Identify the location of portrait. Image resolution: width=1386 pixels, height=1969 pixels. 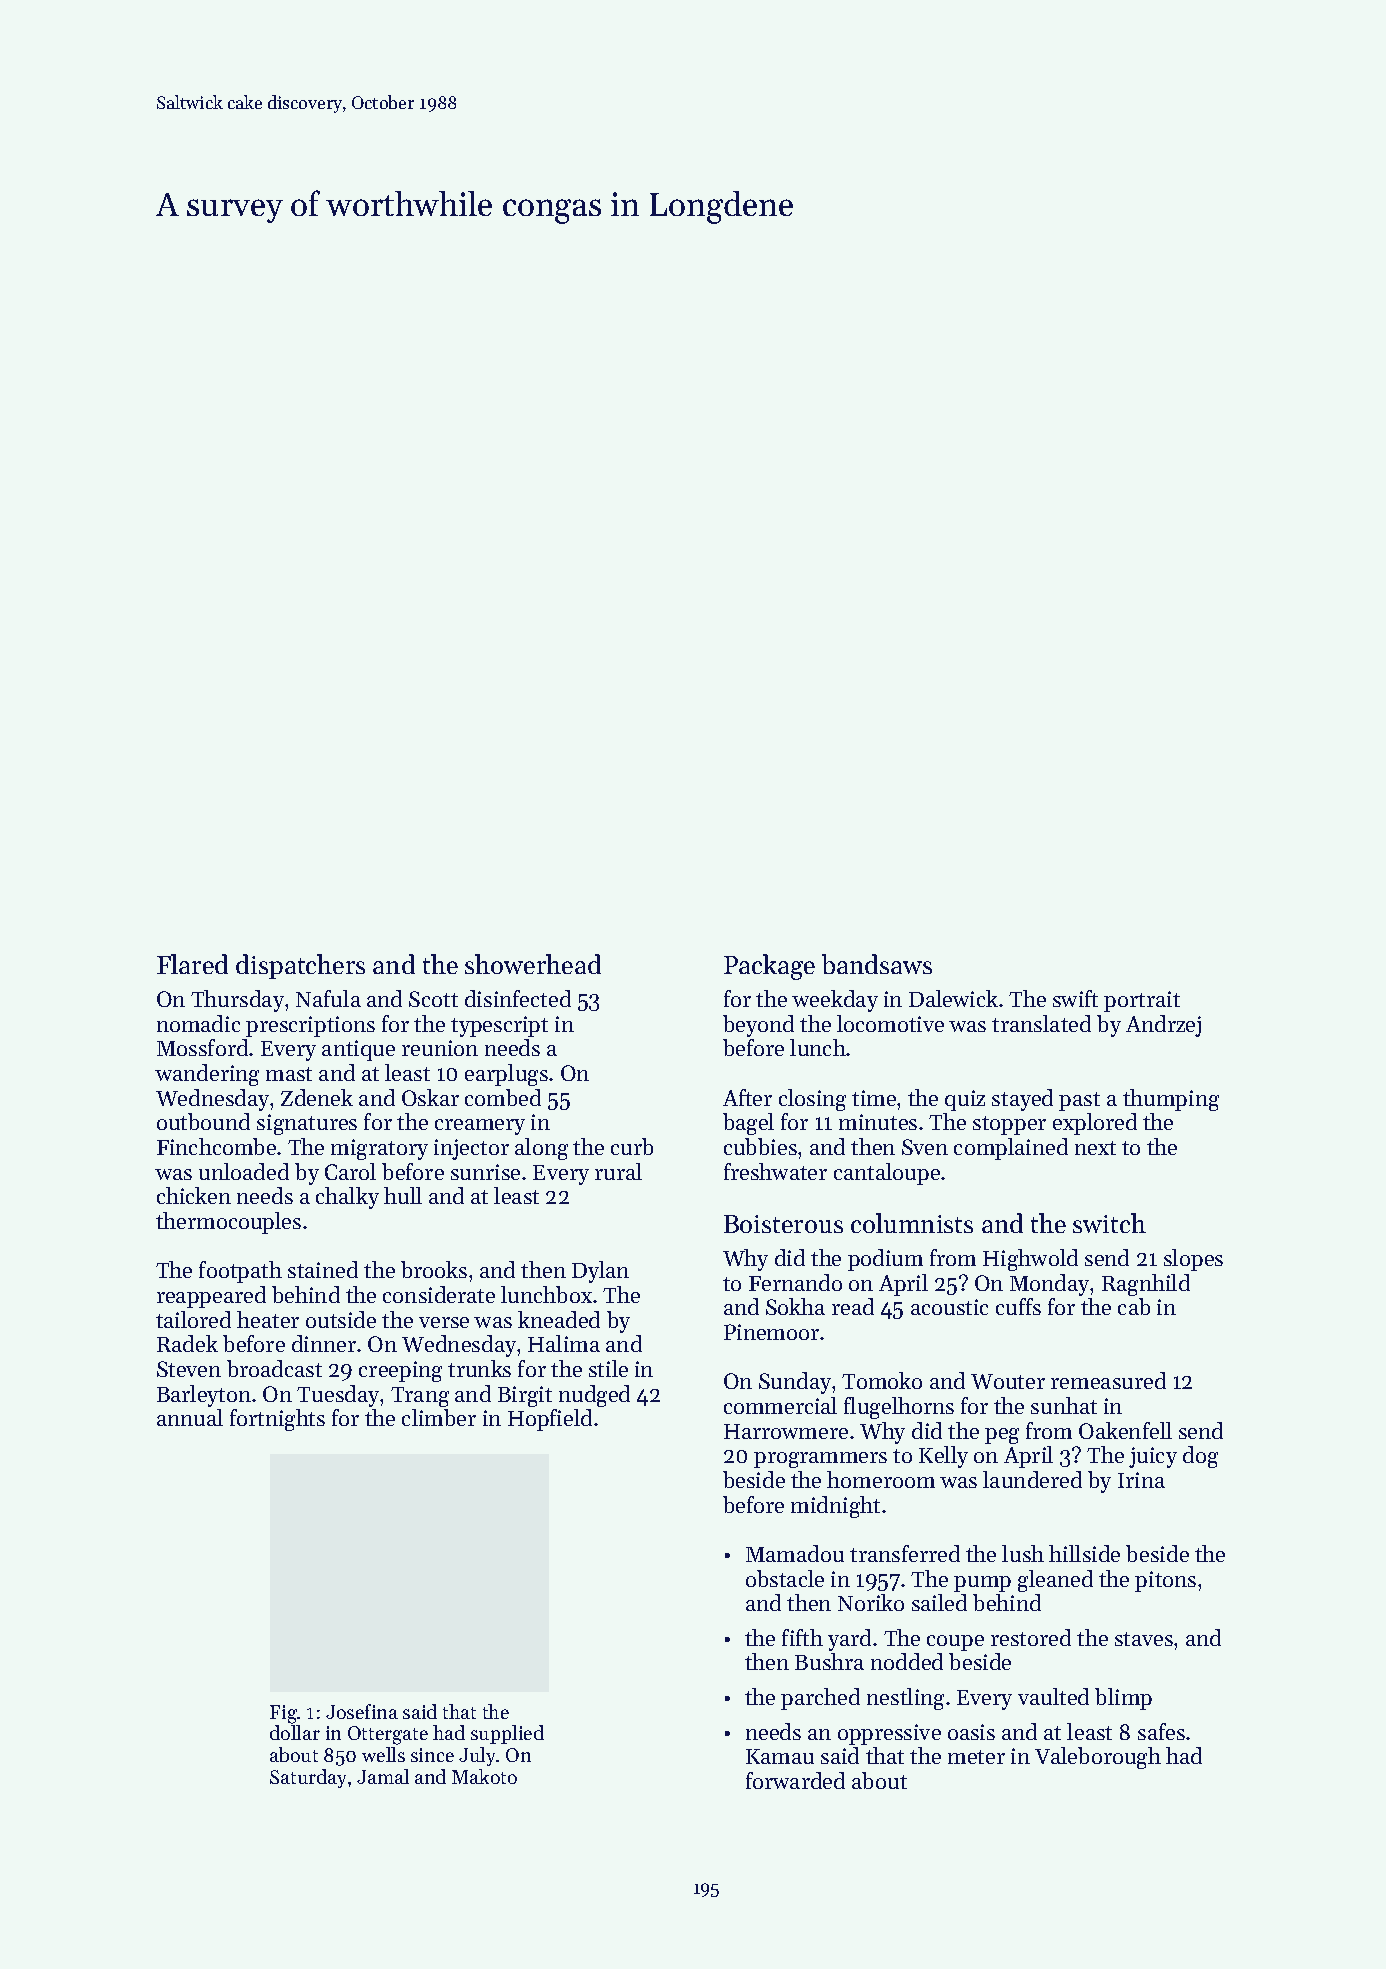
(1142, 1001).
